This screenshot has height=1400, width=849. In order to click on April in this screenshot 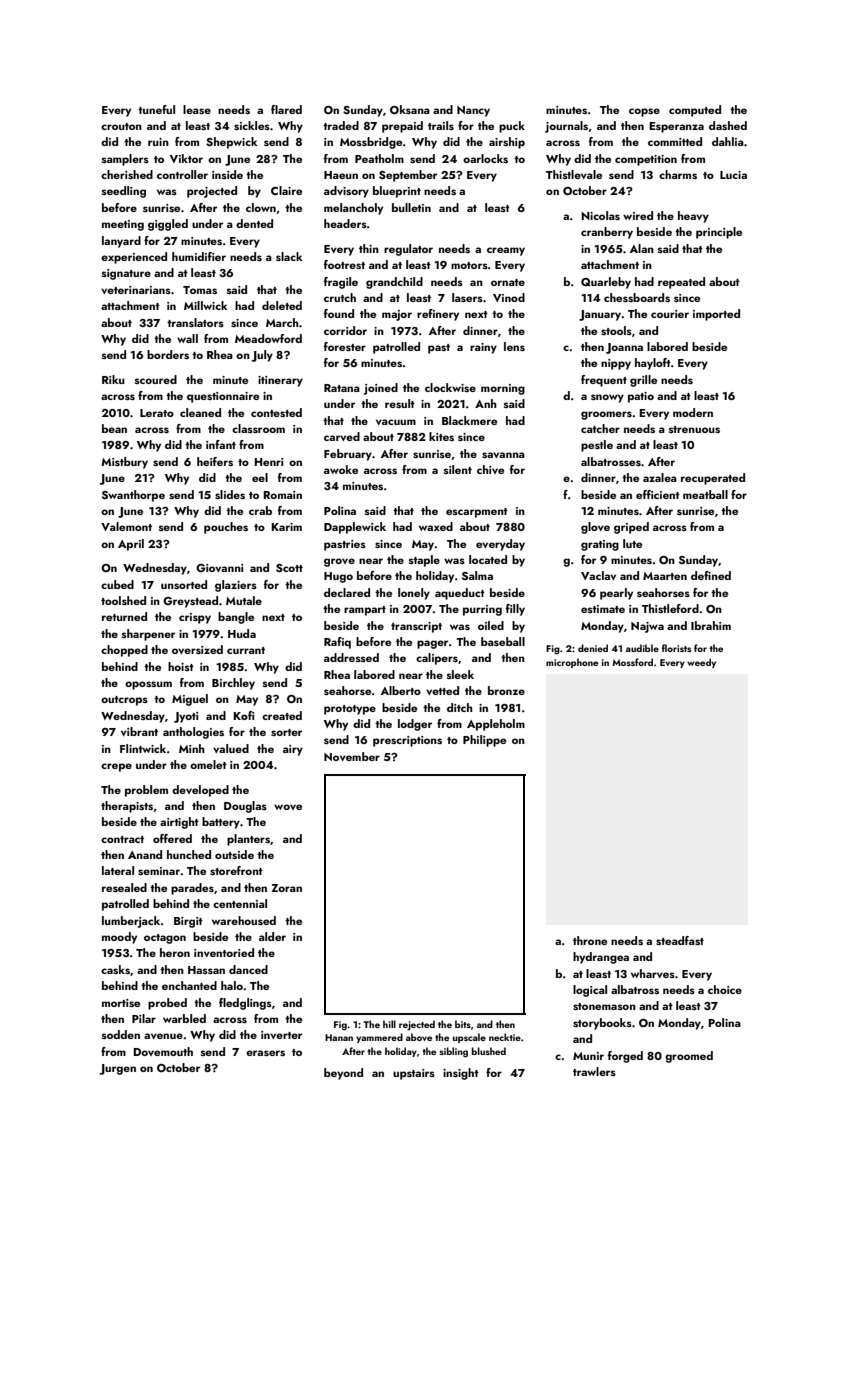, I will do `click(131, 545)`.
